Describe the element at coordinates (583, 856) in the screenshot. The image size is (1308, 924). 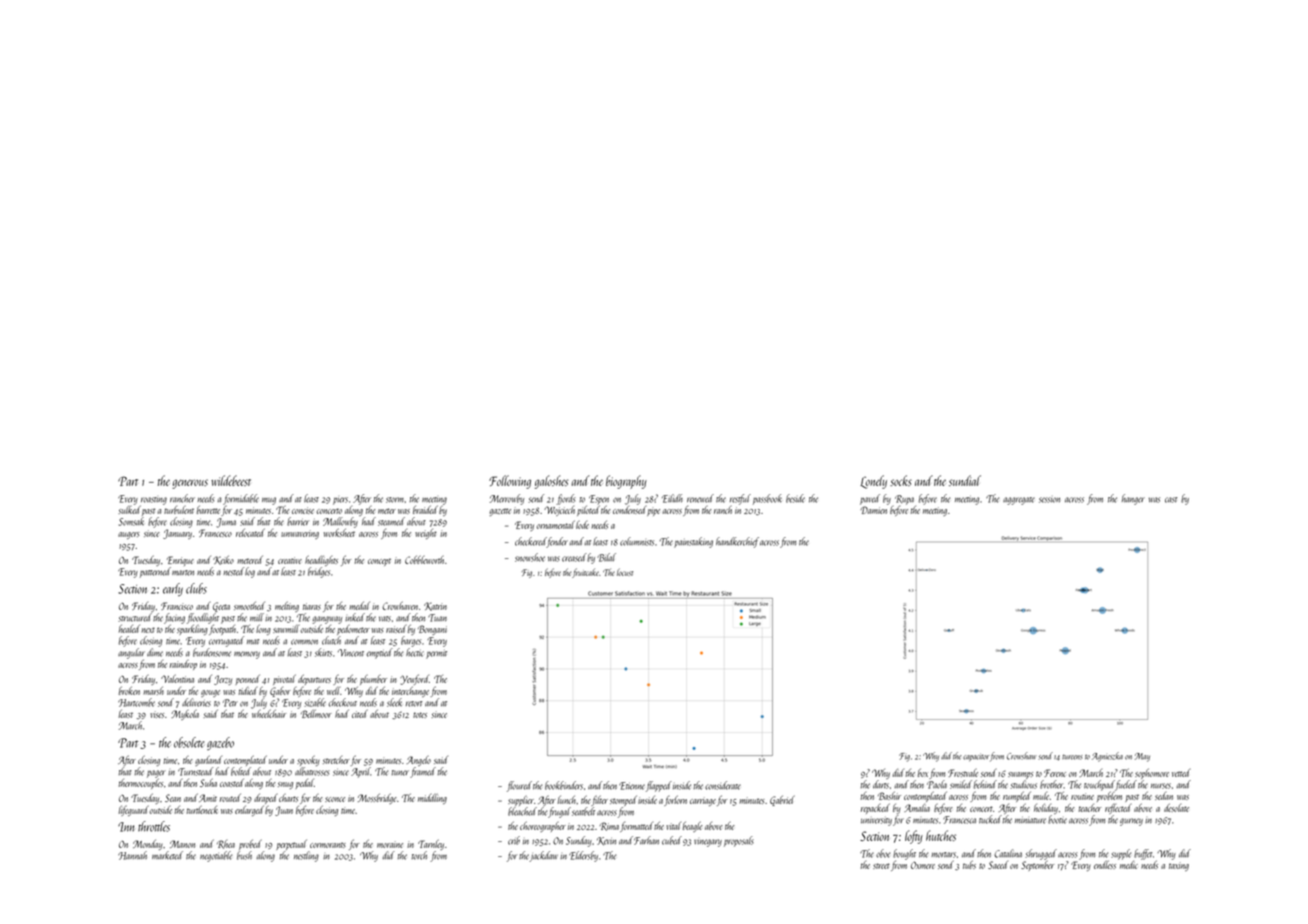
I see `Eldersby` at that location.
